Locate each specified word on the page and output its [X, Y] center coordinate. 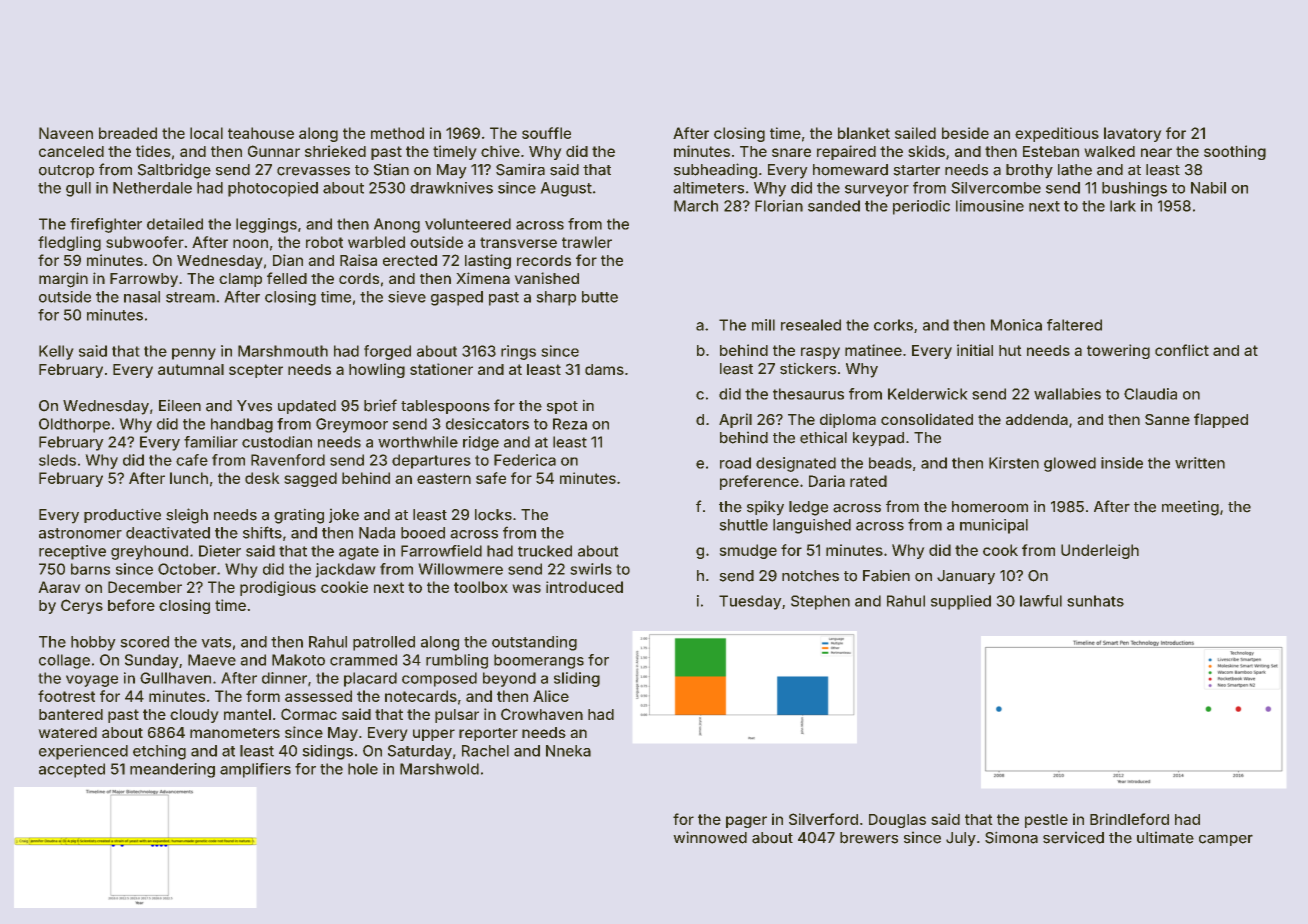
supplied [961, 602]
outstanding [534, 643]
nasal [142, 297]
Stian [391, 169]
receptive [72, 552]
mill [763, 325]
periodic [921, 207]
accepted [72, 770]
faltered [1074, 325]
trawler [587, 242]
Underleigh [1100, 551]
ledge [808, 508]
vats [216, 642]
